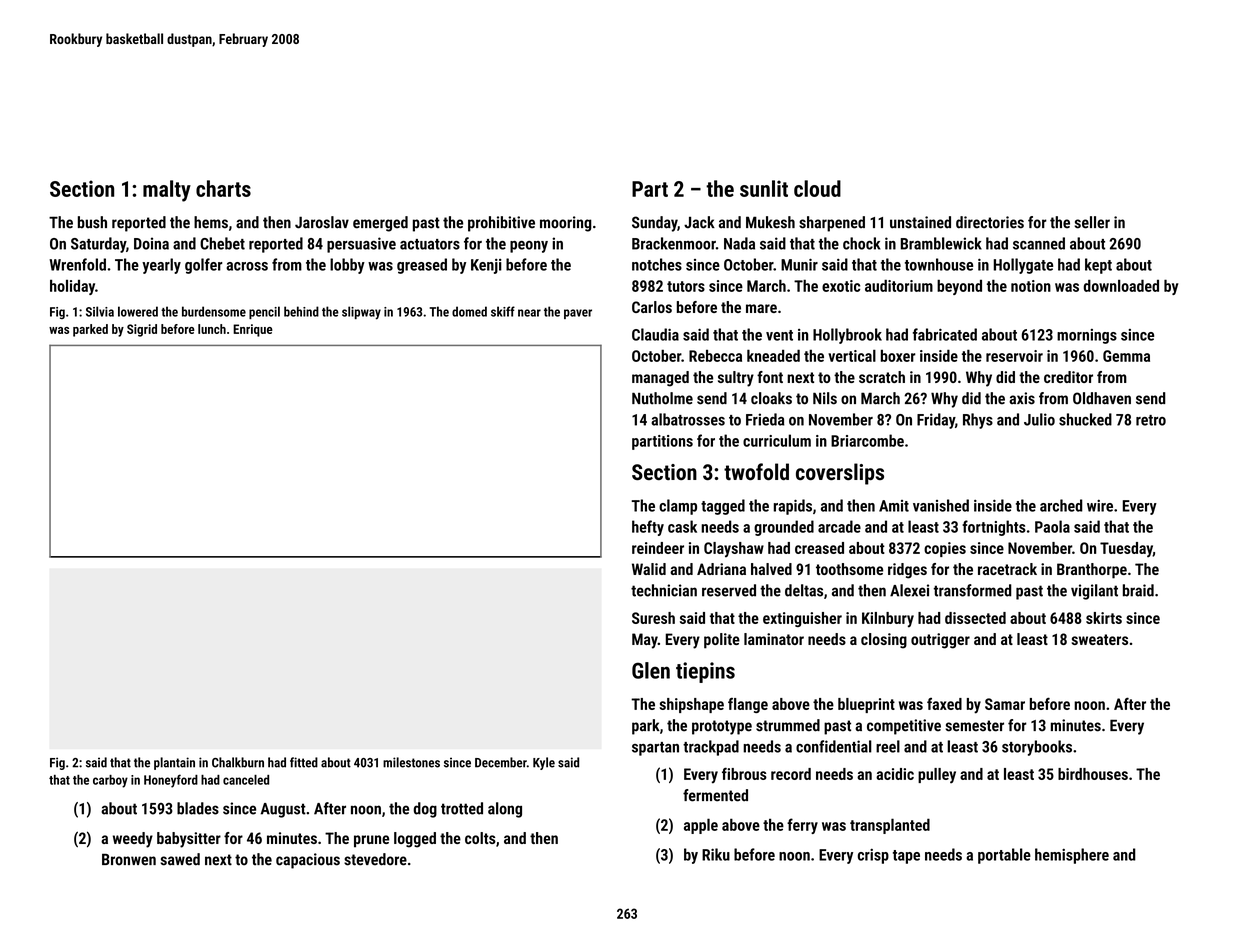  I want to click on sweaters, so click(1100, 639).
